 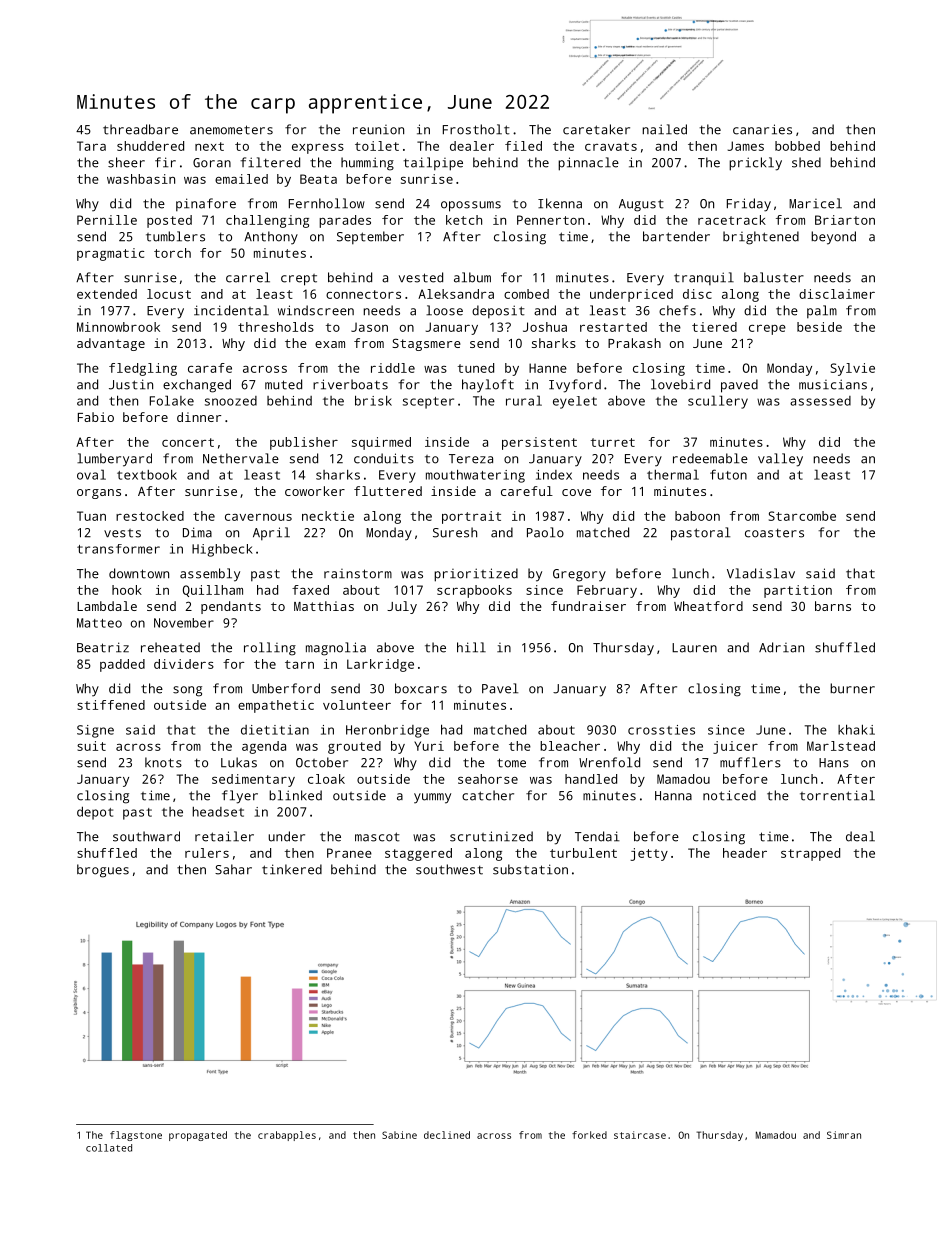 I want to click on yummy, so click(x=432, y=798).
